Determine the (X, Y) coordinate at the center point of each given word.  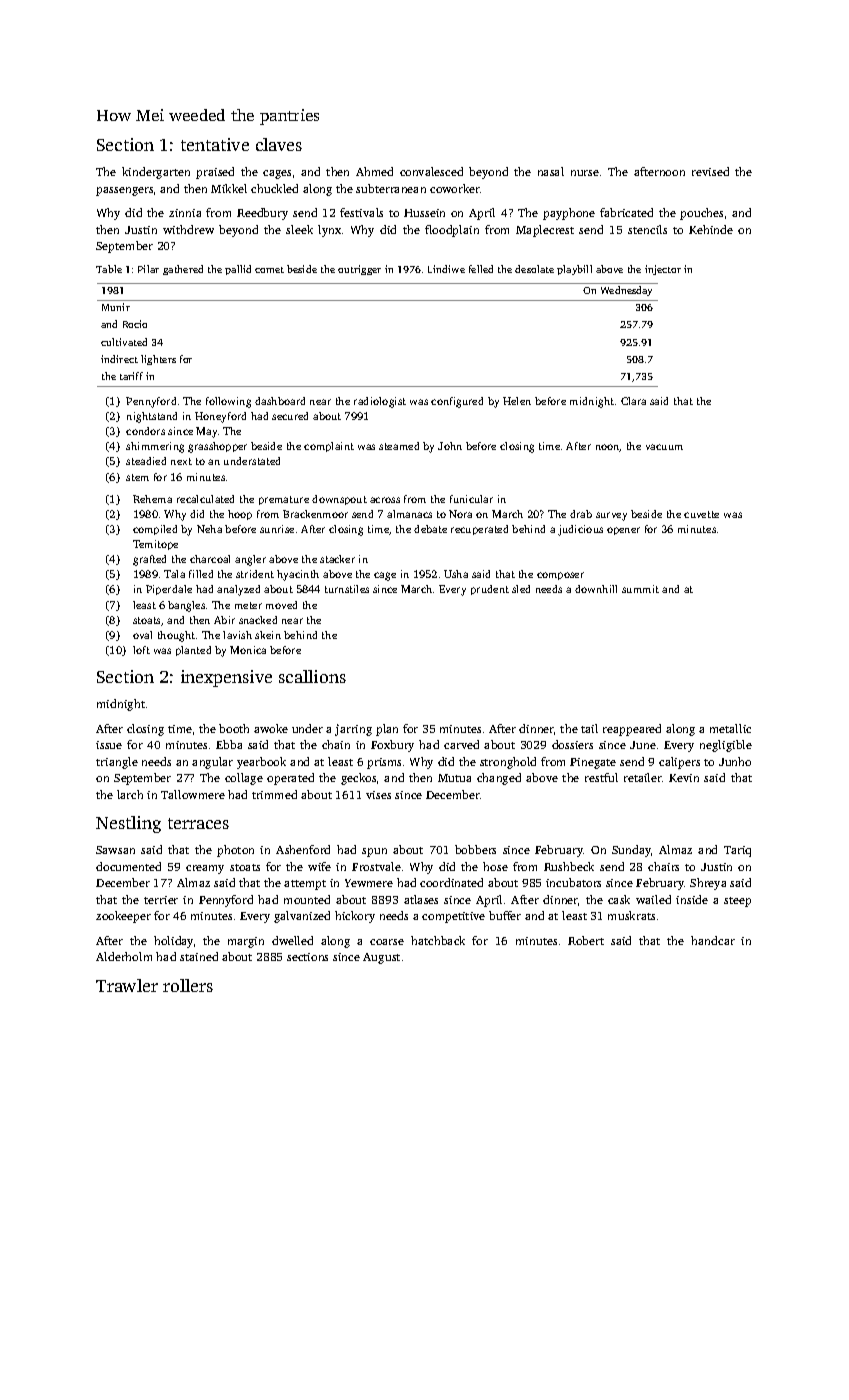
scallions (312, 676)
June (643, 745)
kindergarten (156, 173)
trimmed (274, 794)
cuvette (701, 514)
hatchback (438, 940)
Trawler (127, 985)
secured (290, 416)
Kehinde (711, 229)
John (450, 446)
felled (481, 269)
